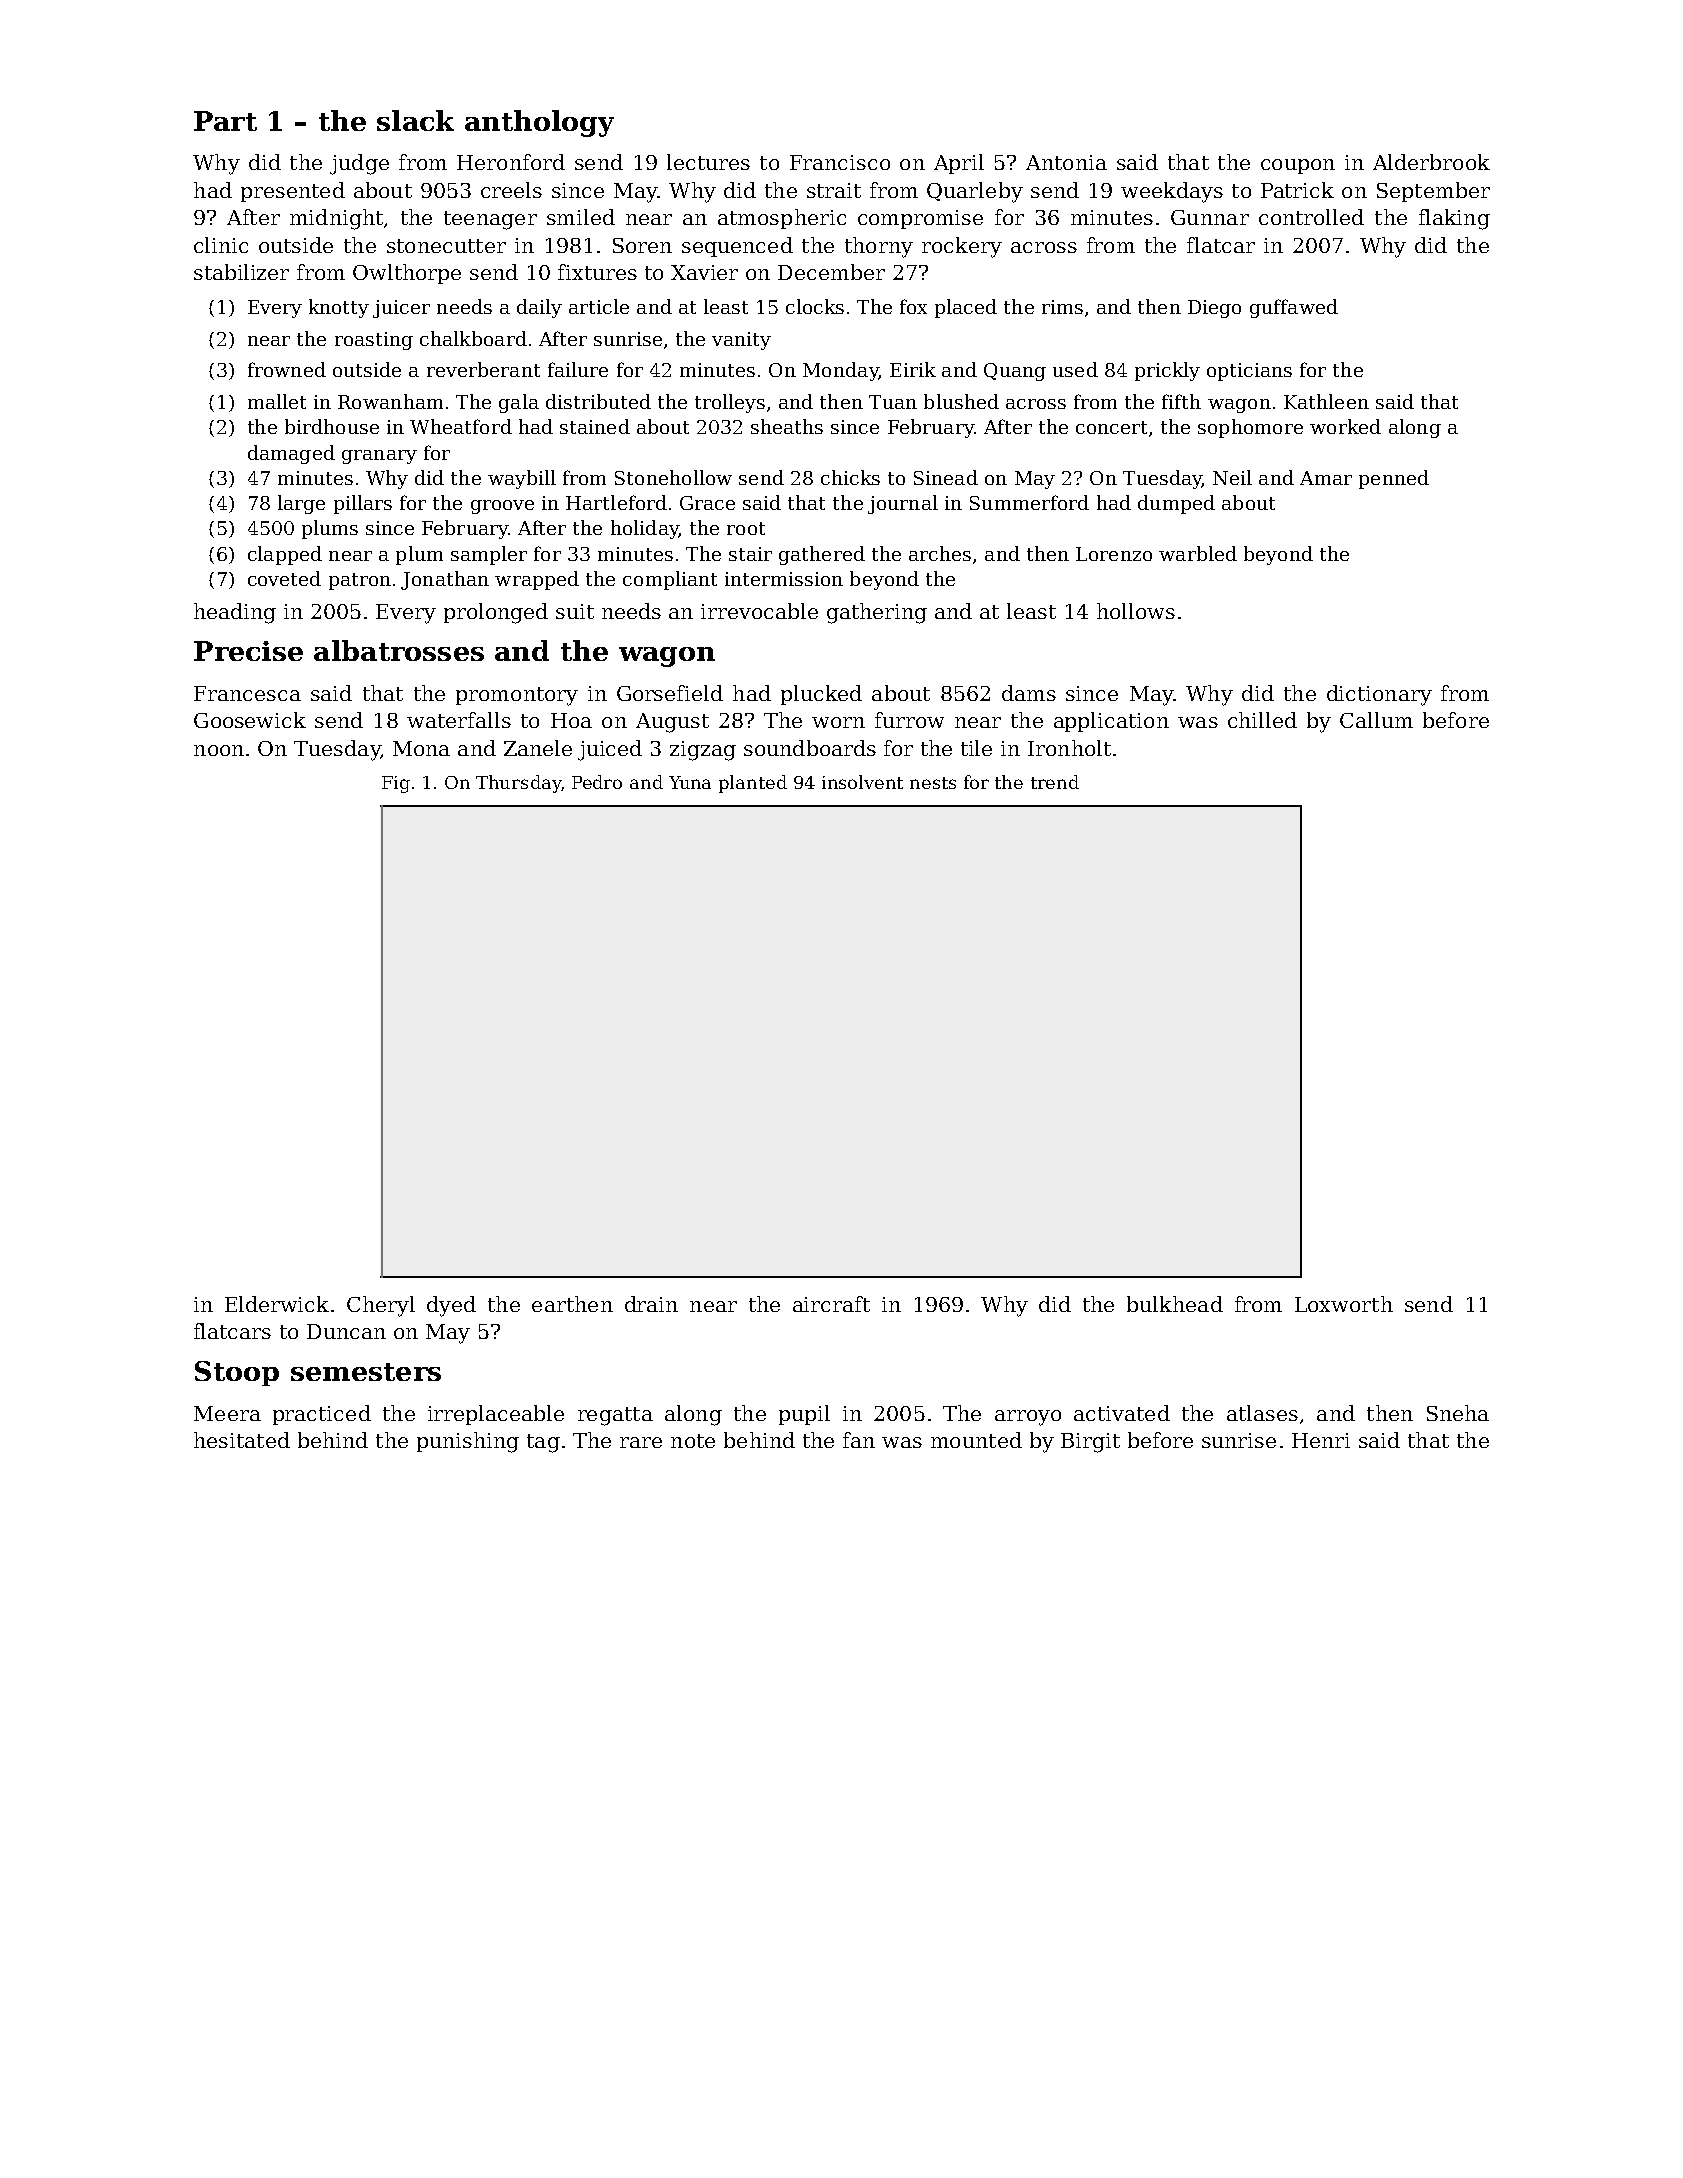 This screenshot has width=1683, height=2178. I want to click on punishing, so click(468, 1442).
